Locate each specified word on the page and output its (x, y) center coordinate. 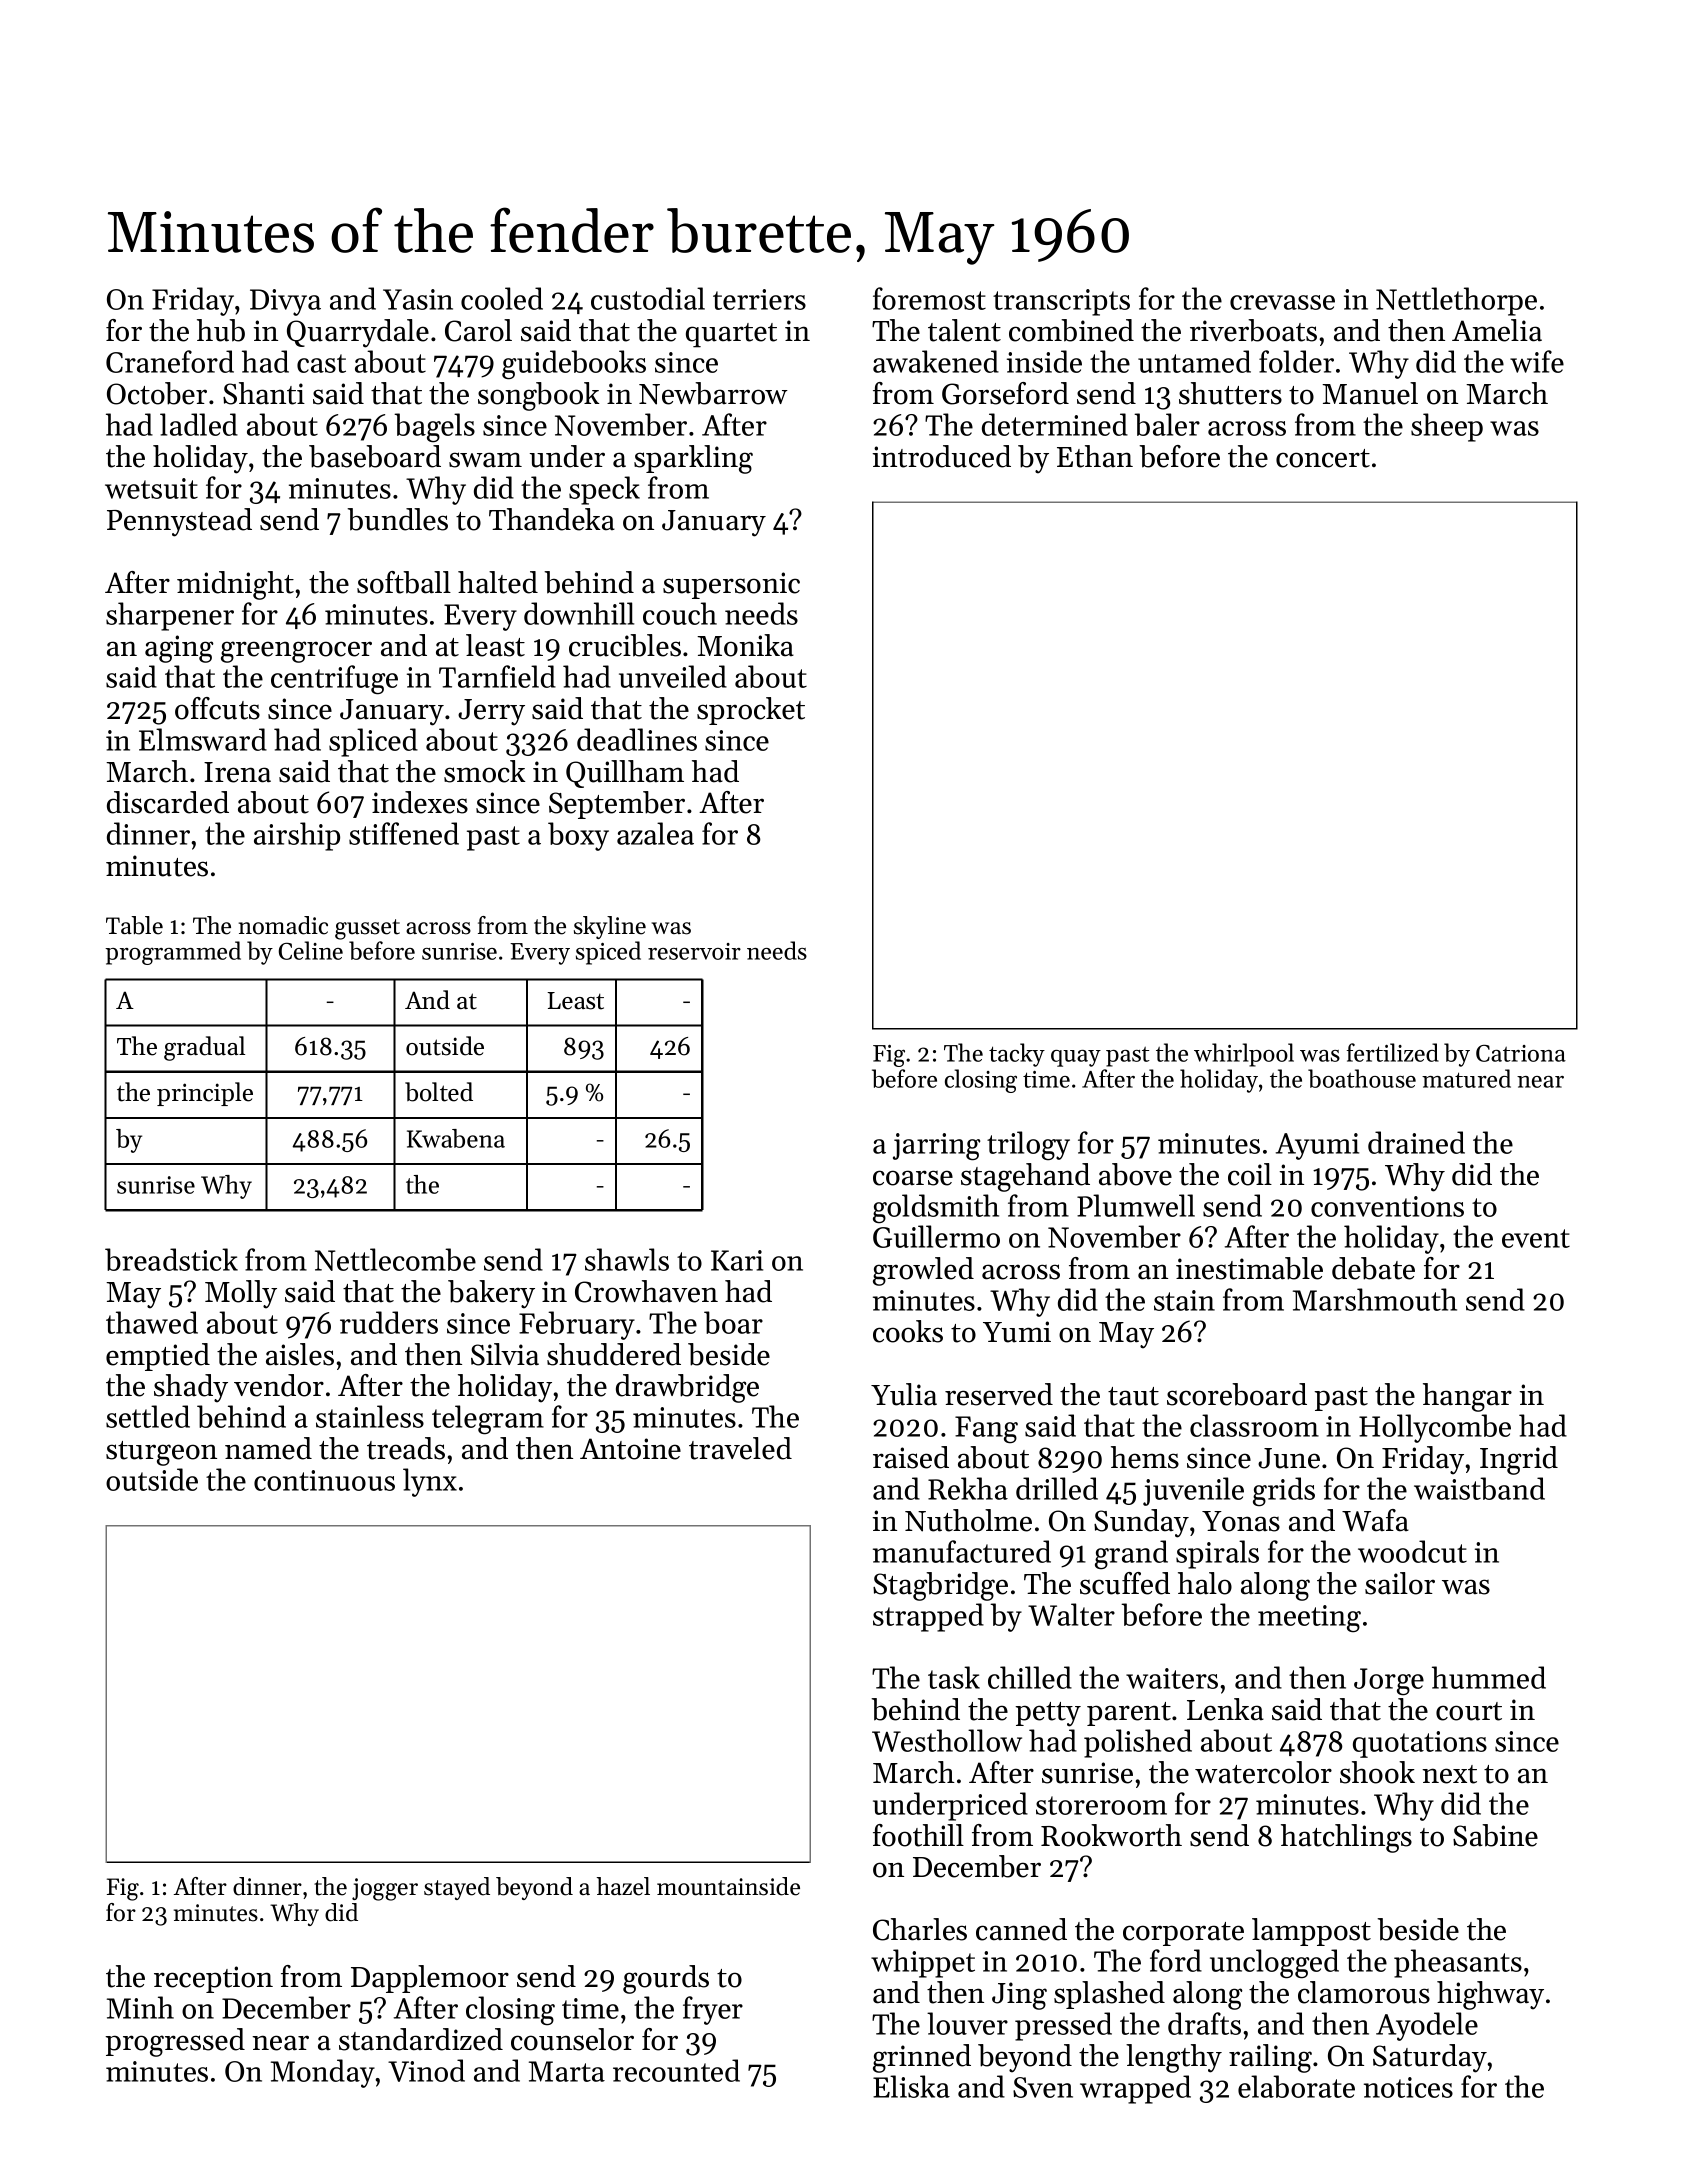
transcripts (1061, 302)
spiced (608, 953)
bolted (439, 1092)
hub (221, 330)
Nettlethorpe (1456, 301)
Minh (140, 2007)
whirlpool (1244, 1055)
